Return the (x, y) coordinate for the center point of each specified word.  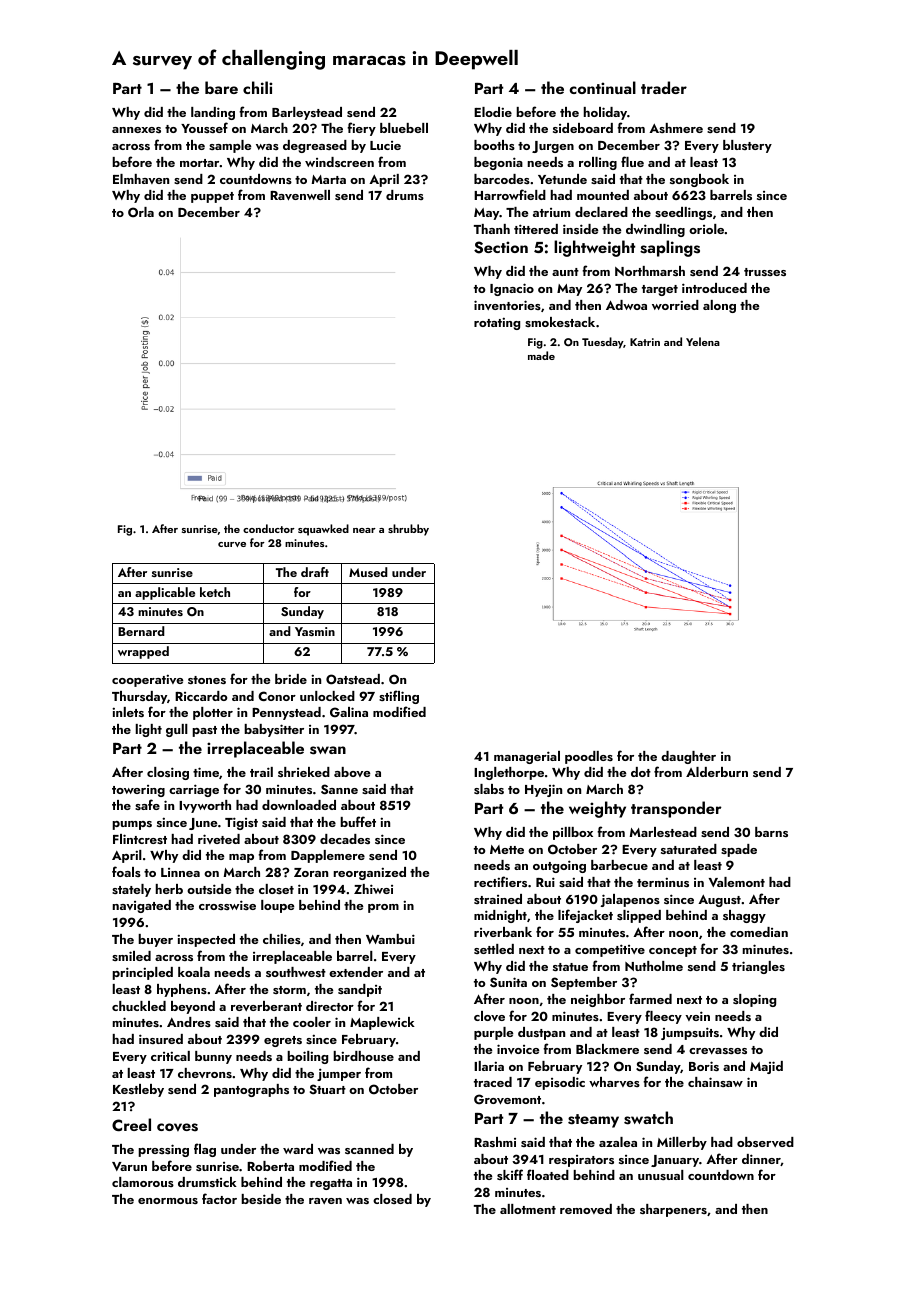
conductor (269, 528)
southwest (296, 972)
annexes (136, 130)
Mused (368, 572)
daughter (688, 757)
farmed (650, 998)
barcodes (502, 179)
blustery (747, 146)
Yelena (703, 341)
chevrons (205, 1073)
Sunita (508, 982)
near (364, 530)
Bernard (141, 631)
